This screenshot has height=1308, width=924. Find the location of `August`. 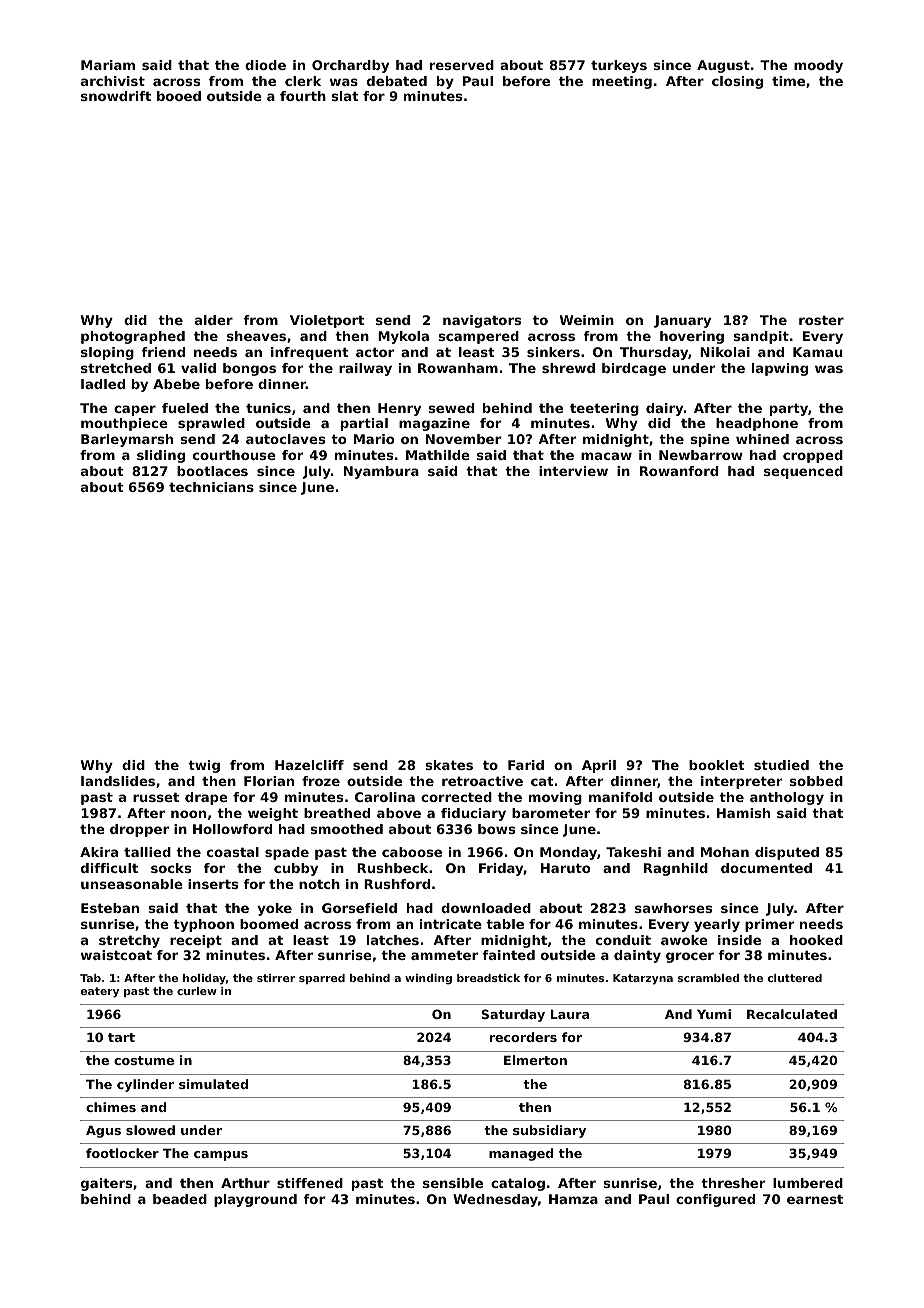

August is located at coordinates (723, 66).
